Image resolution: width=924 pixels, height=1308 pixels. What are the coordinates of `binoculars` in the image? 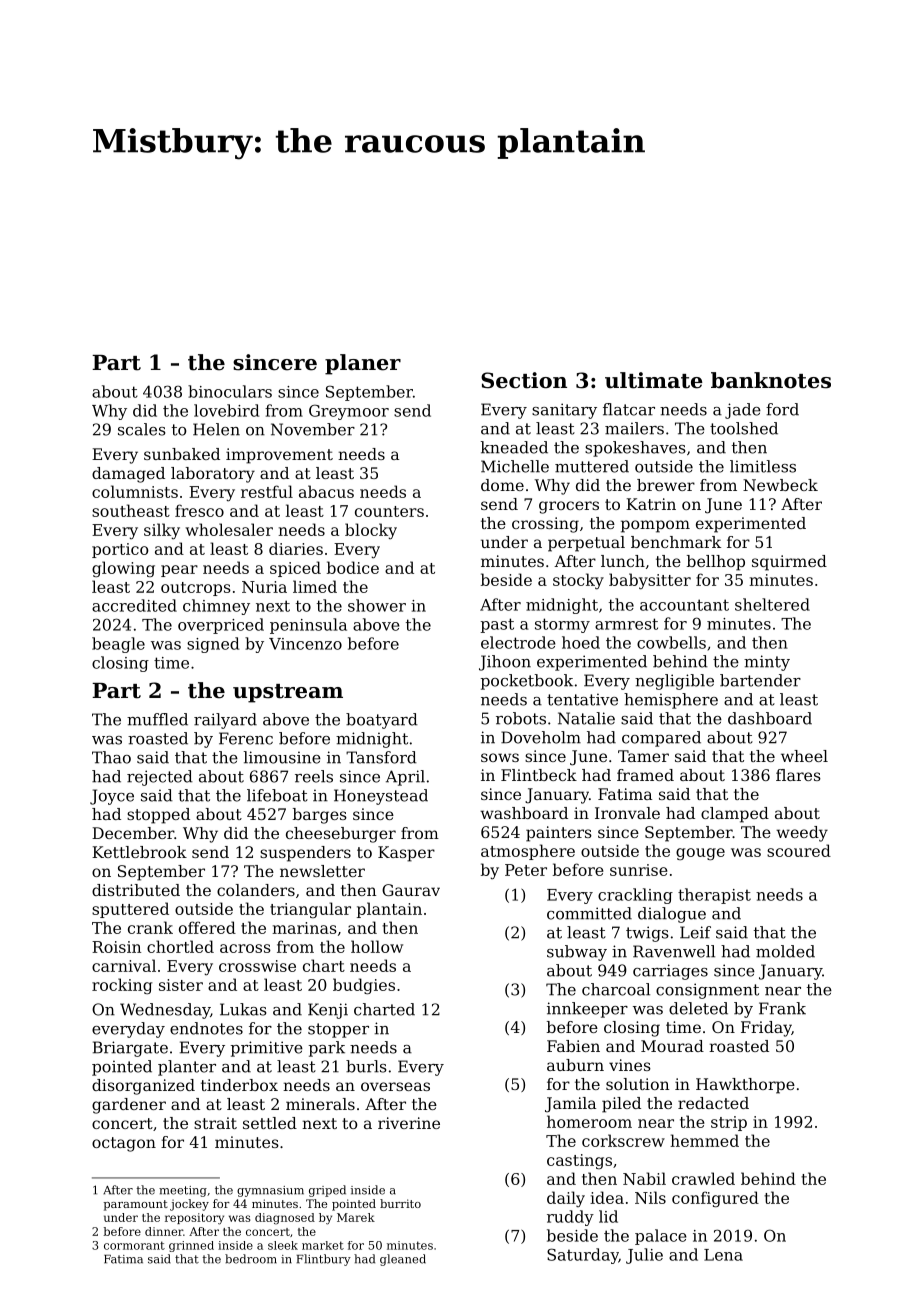 It's located at (230, 391).
